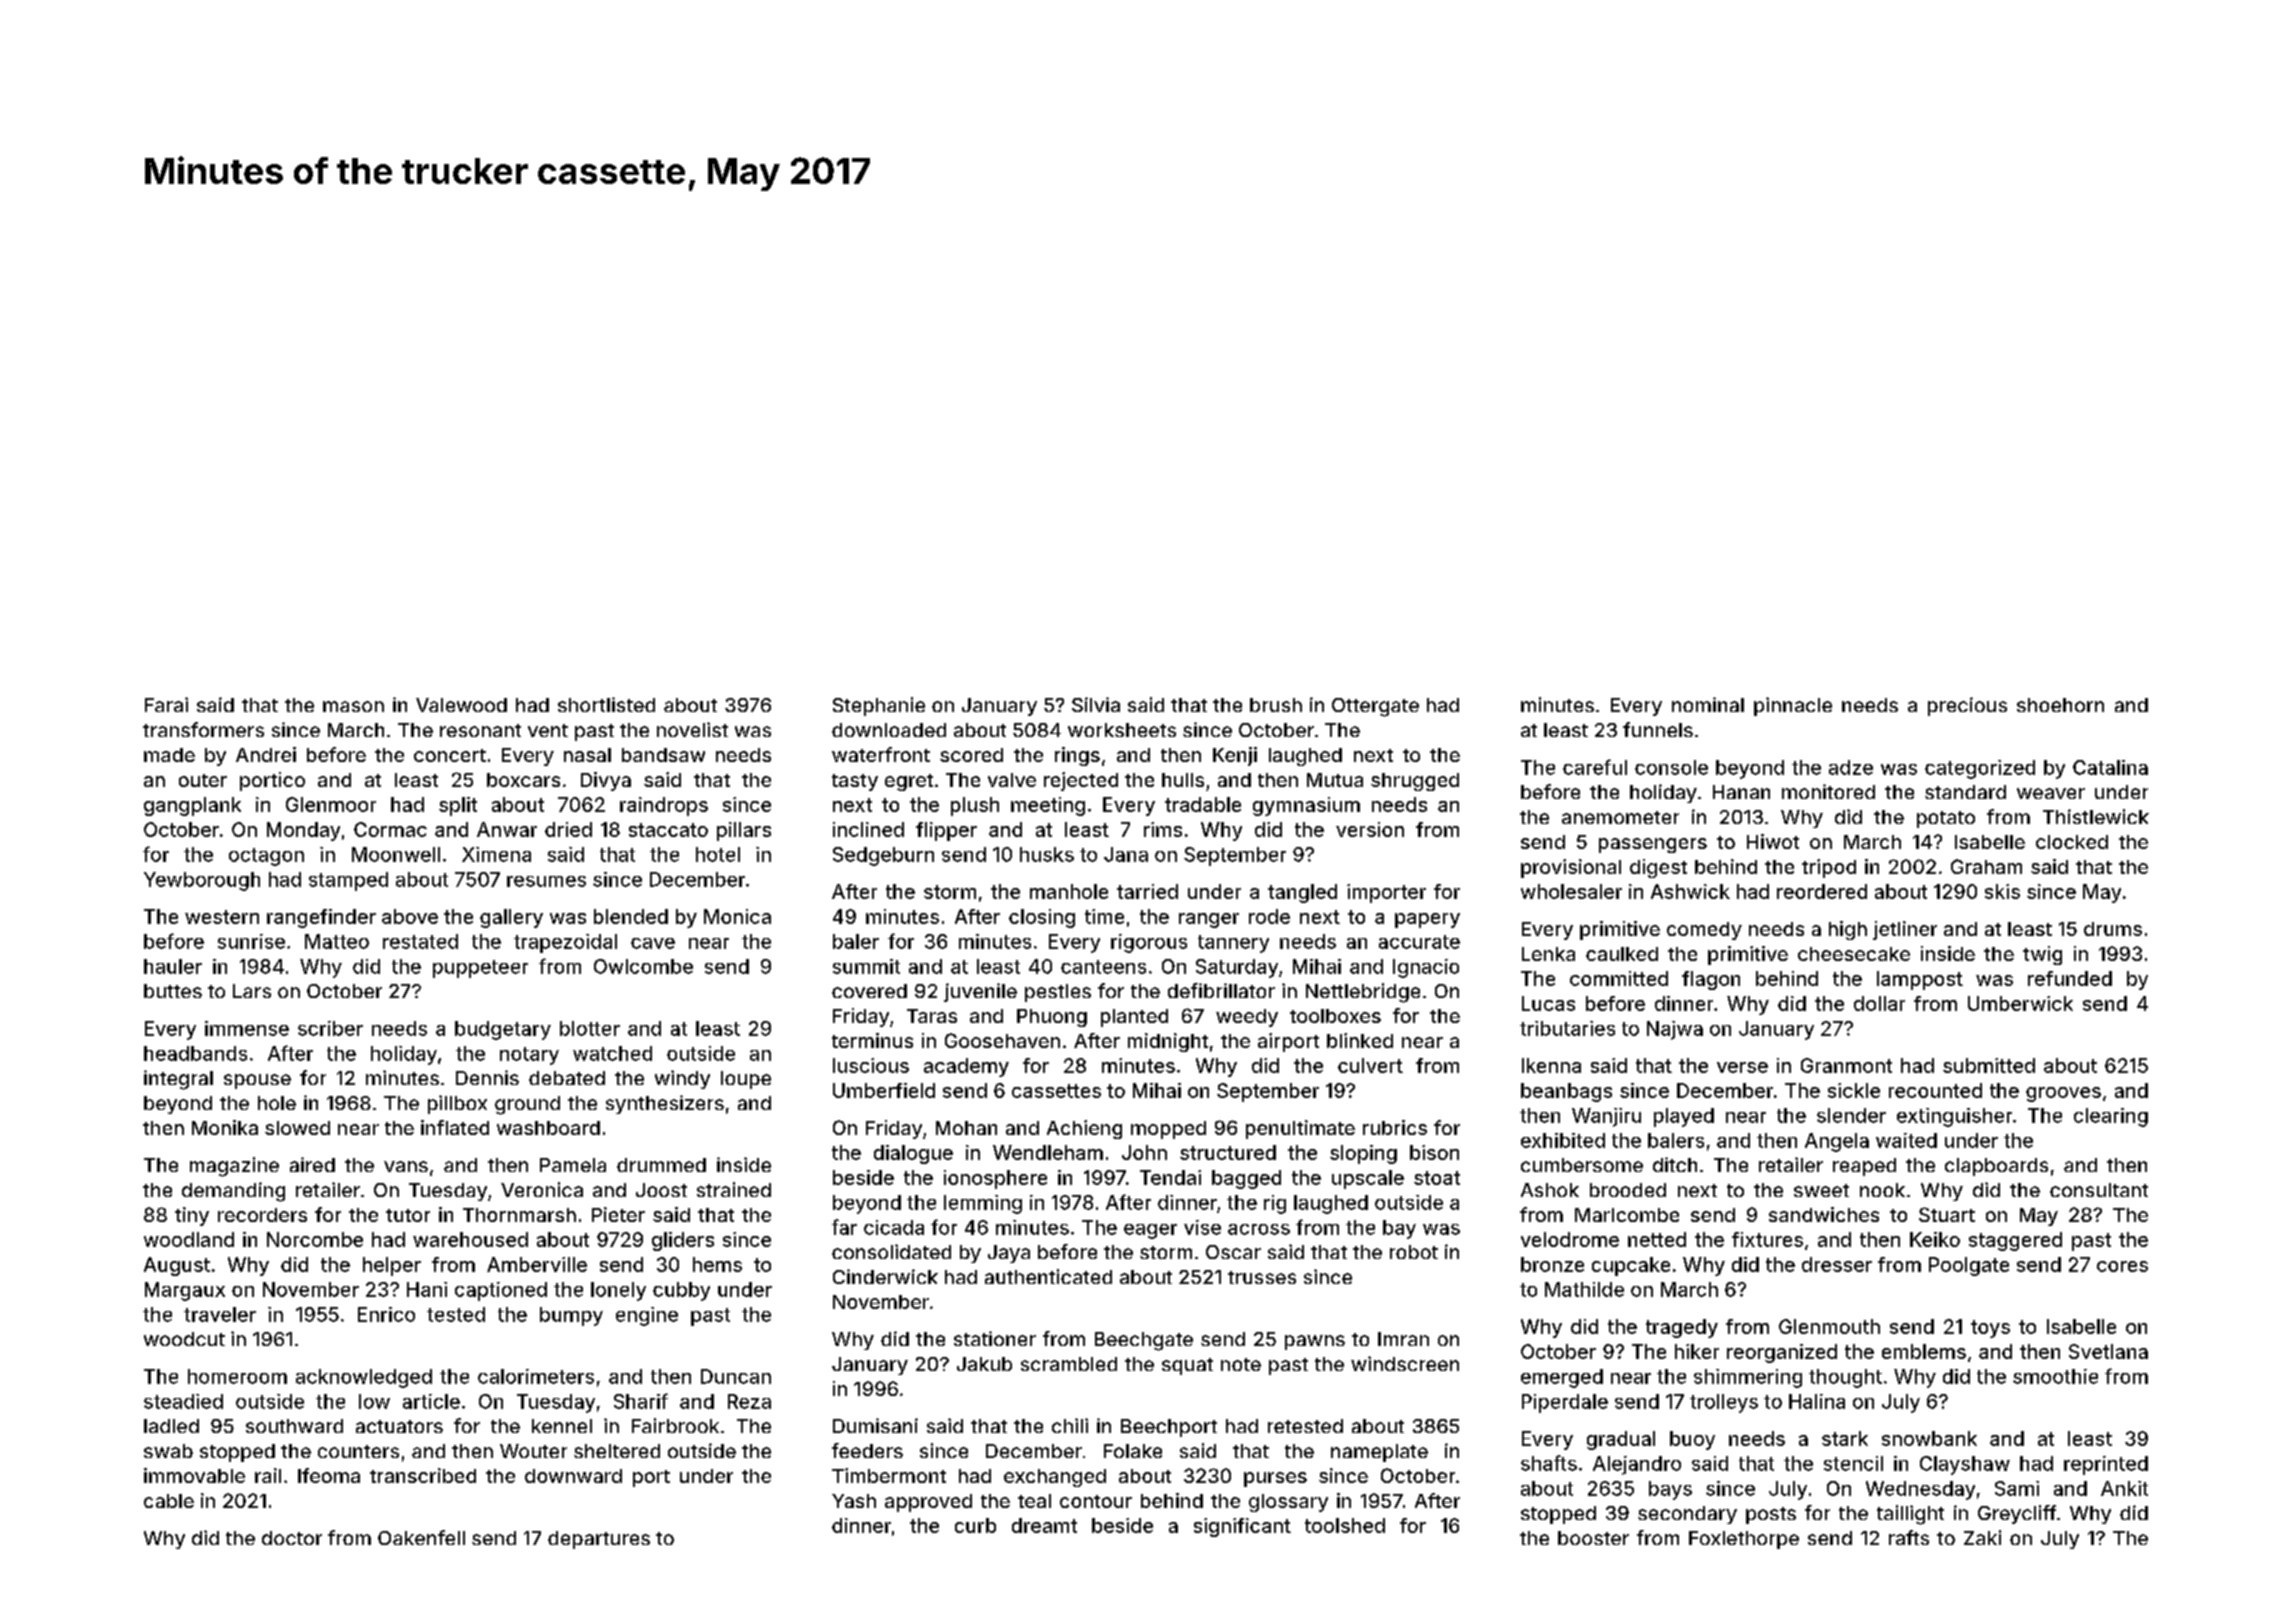 The width and height of the screenshot is (2292, 1620). What do you see at coordinates (1259, 1229) in the screenshot?
I see `across` at bounding box center [1259, 1229].
